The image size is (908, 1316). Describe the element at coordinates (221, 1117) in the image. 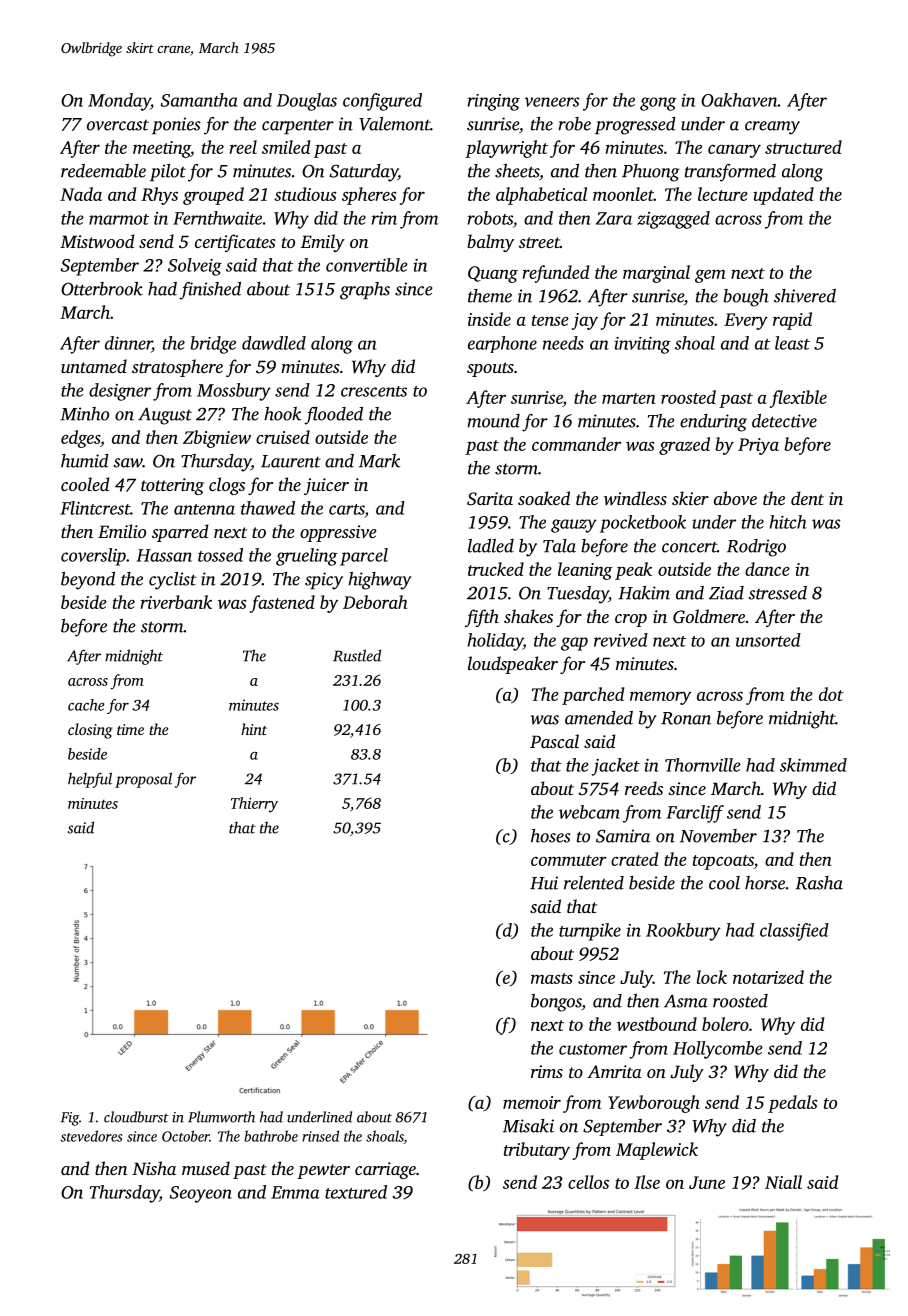

I see `Plumworth` at that location.
